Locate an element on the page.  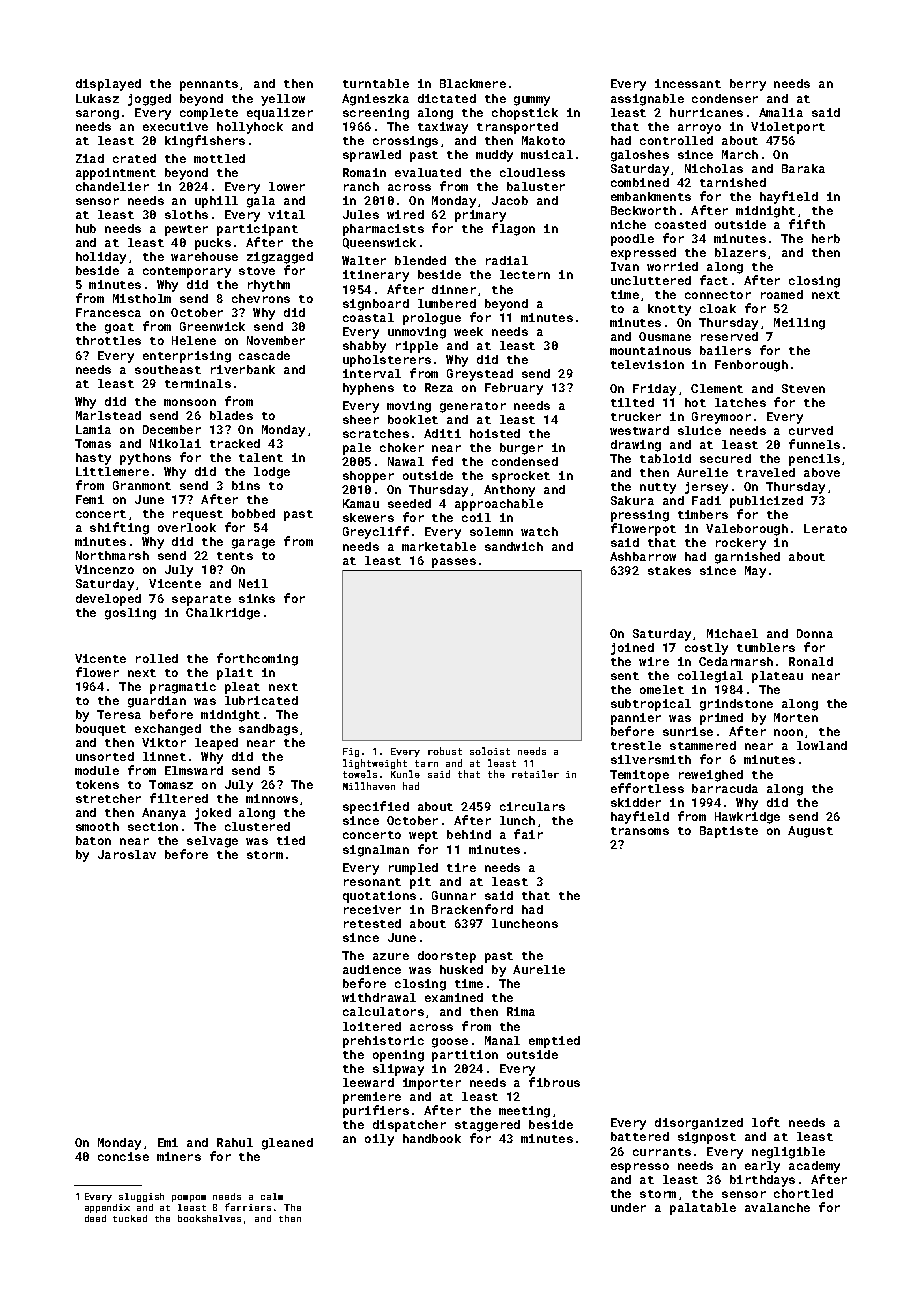
mountainous is located at coordinates (650, 350).
